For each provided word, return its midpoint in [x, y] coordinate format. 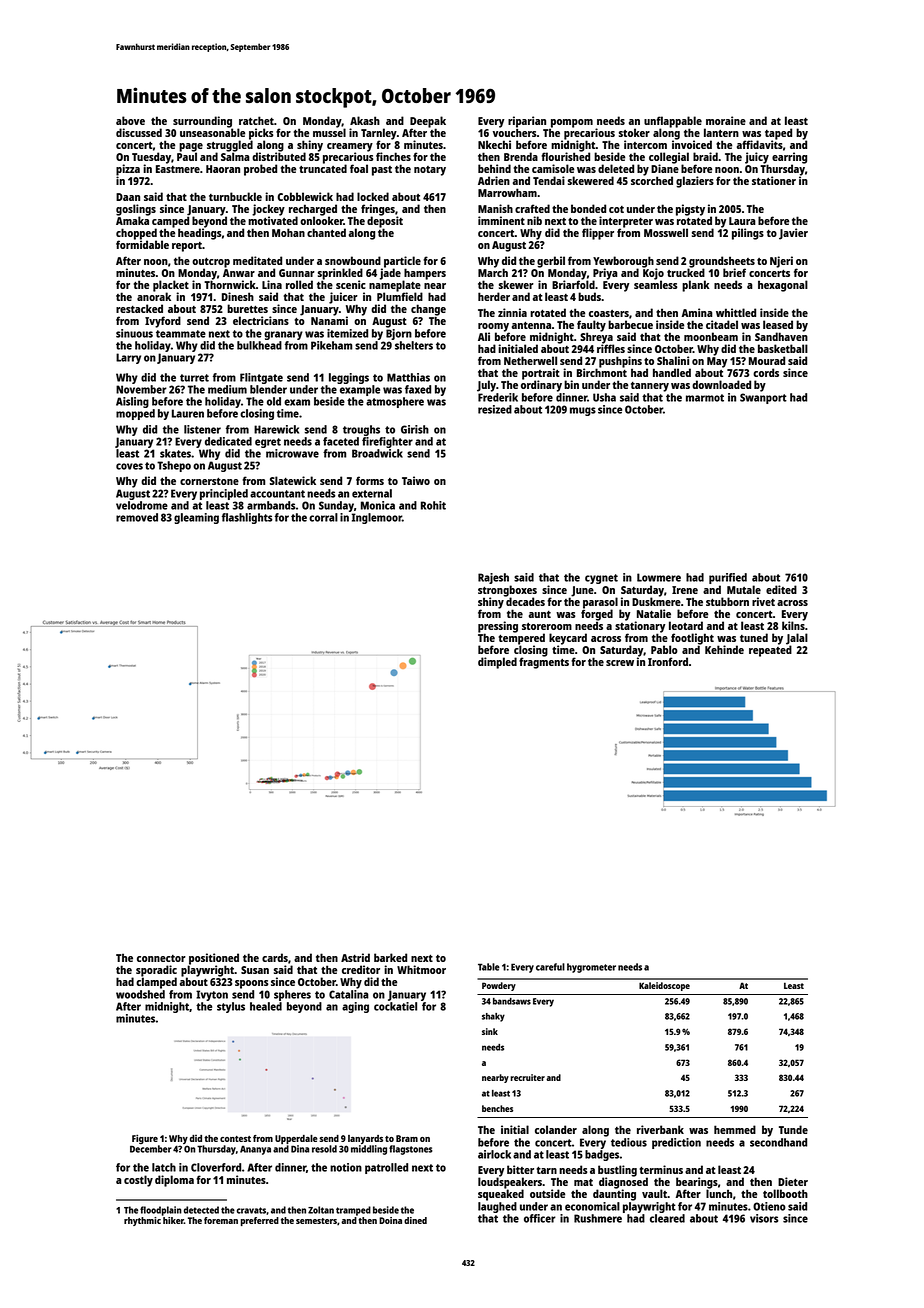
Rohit [433, 505]
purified [728, 578]
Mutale [744, 589]
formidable [142, 244]
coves [129, 466]
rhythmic [142, 1221]
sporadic [156, 971]
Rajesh [493, 578]
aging [355, 1007]
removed [137, 517]
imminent [501, 220]
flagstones [410, 1150]
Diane [665, 168]
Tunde [793, 1129]
